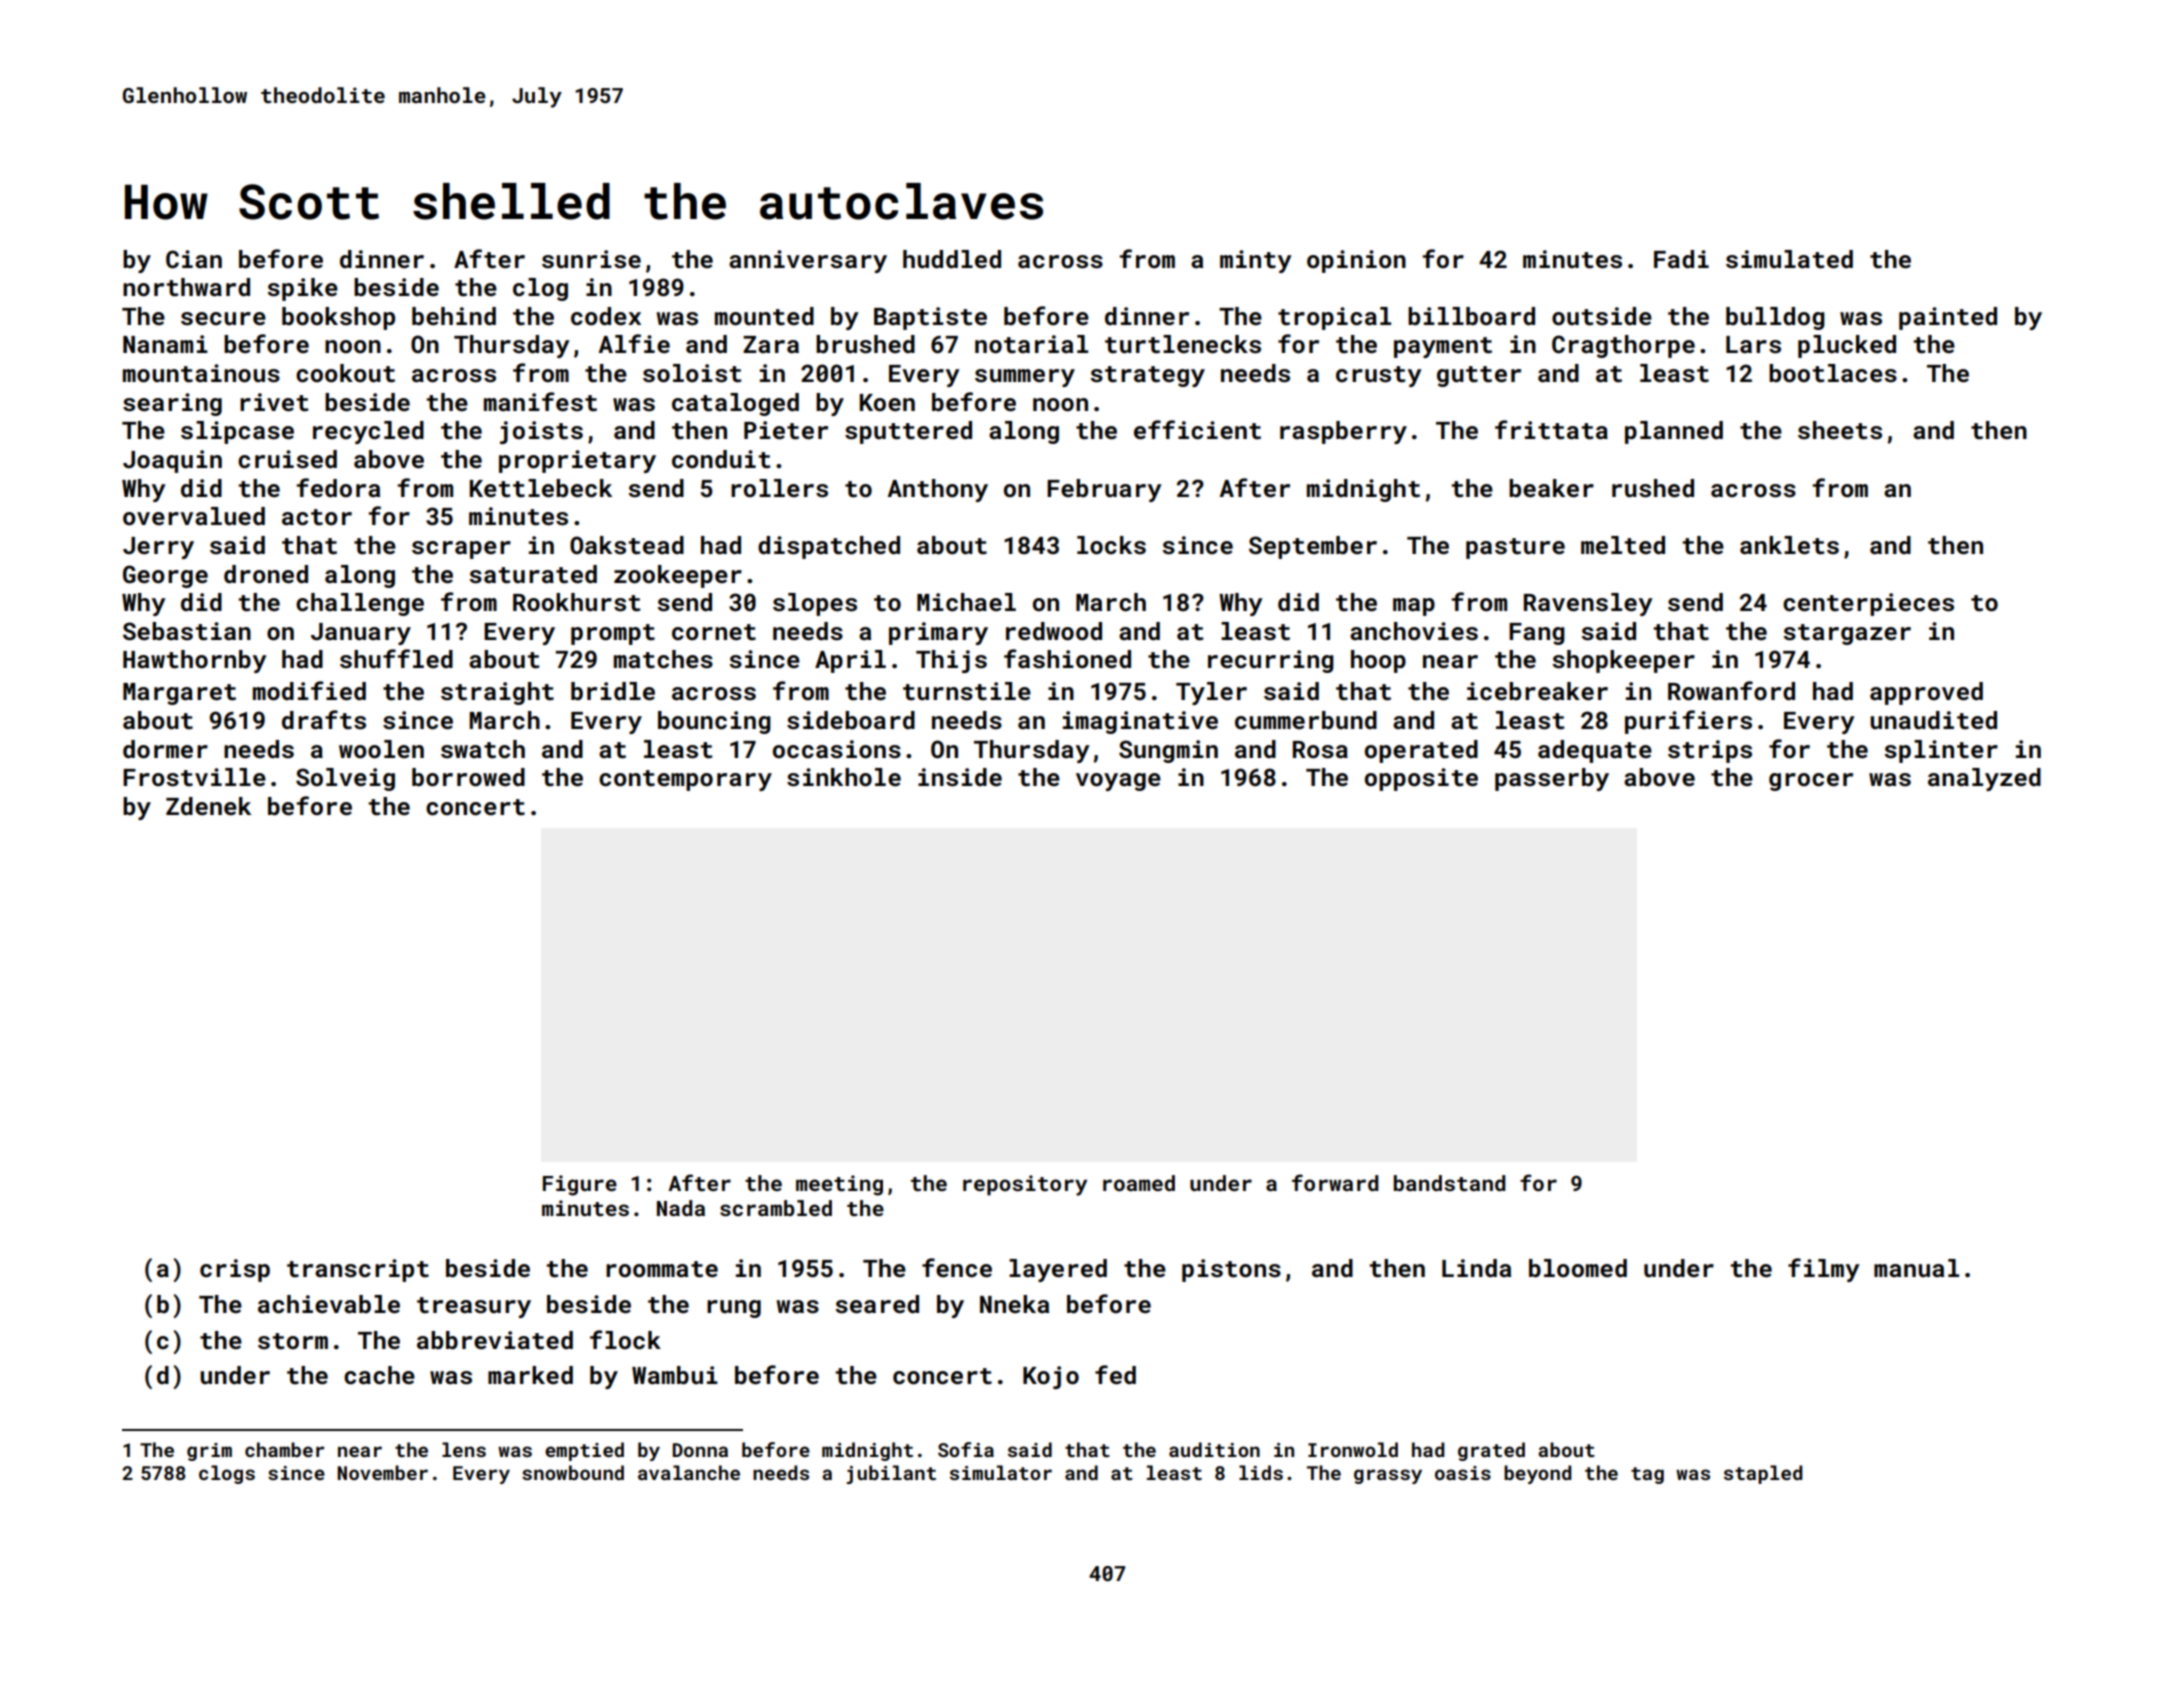  What do you see at coordinates (1197, 430) in the screenshot?
I see `efficient` at bounding box center [1197, 430].
